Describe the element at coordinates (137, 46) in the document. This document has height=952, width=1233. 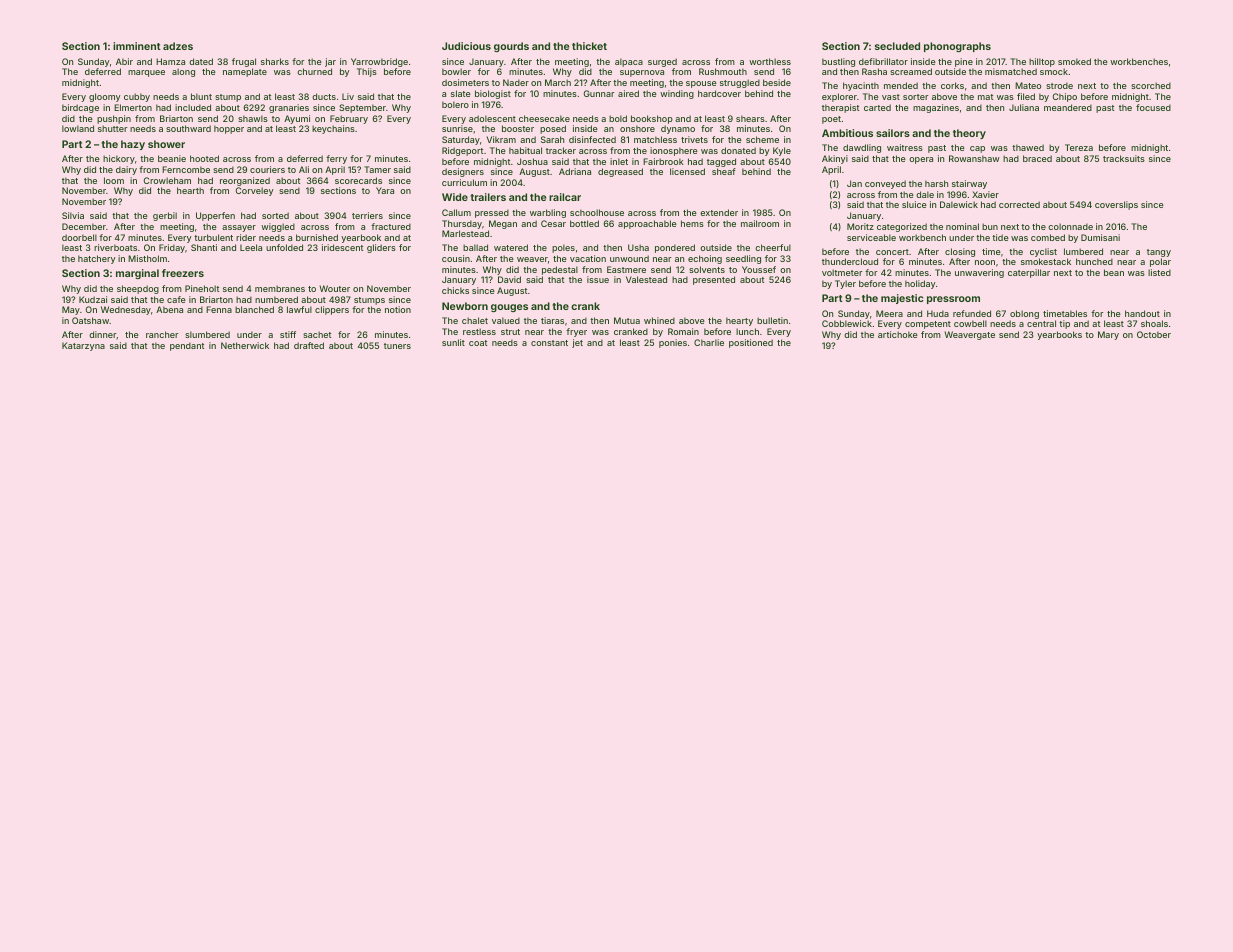
I see `imminent` at that location.
